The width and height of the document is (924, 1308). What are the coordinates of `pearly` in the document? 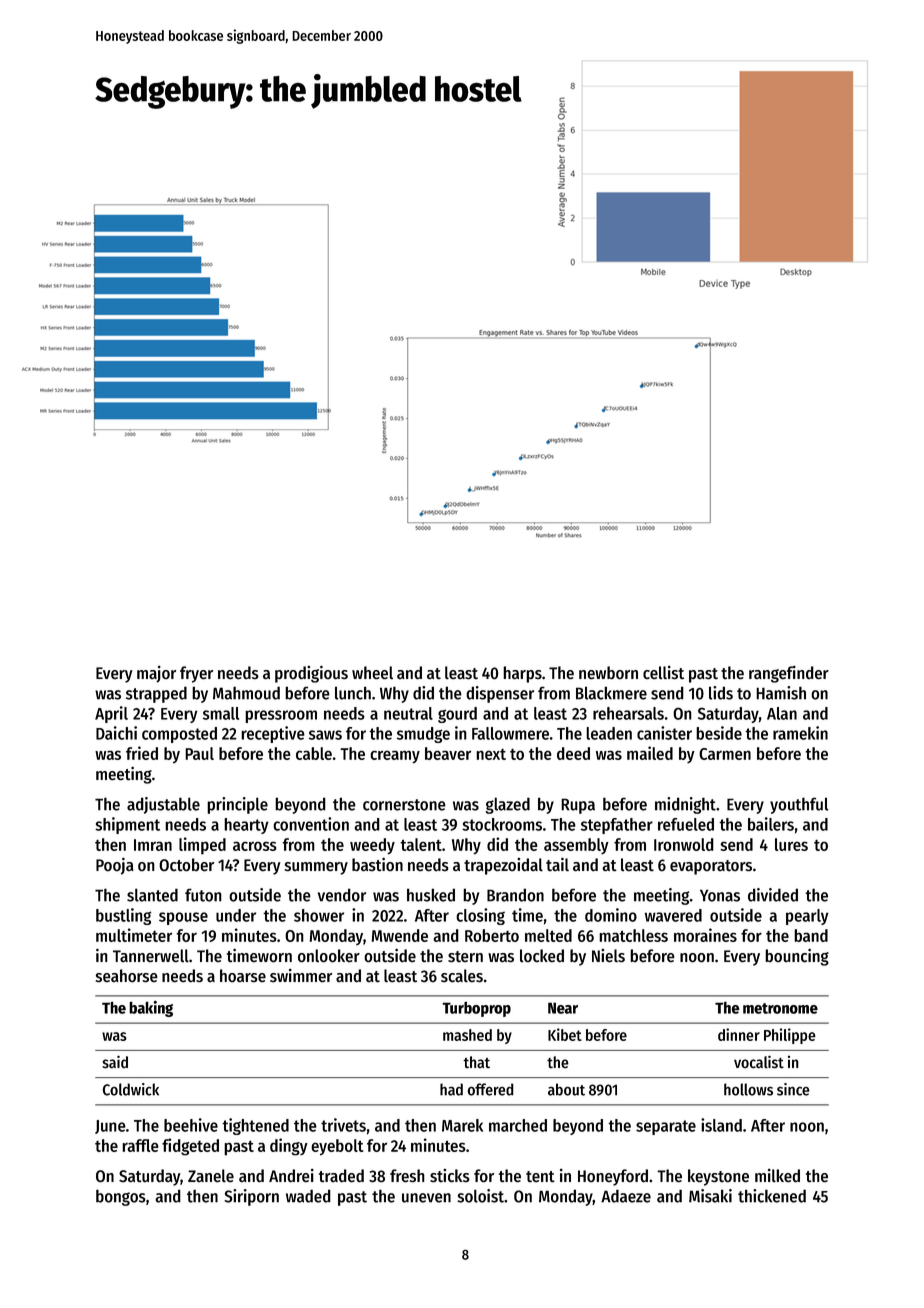 It's located at (807, 917).
